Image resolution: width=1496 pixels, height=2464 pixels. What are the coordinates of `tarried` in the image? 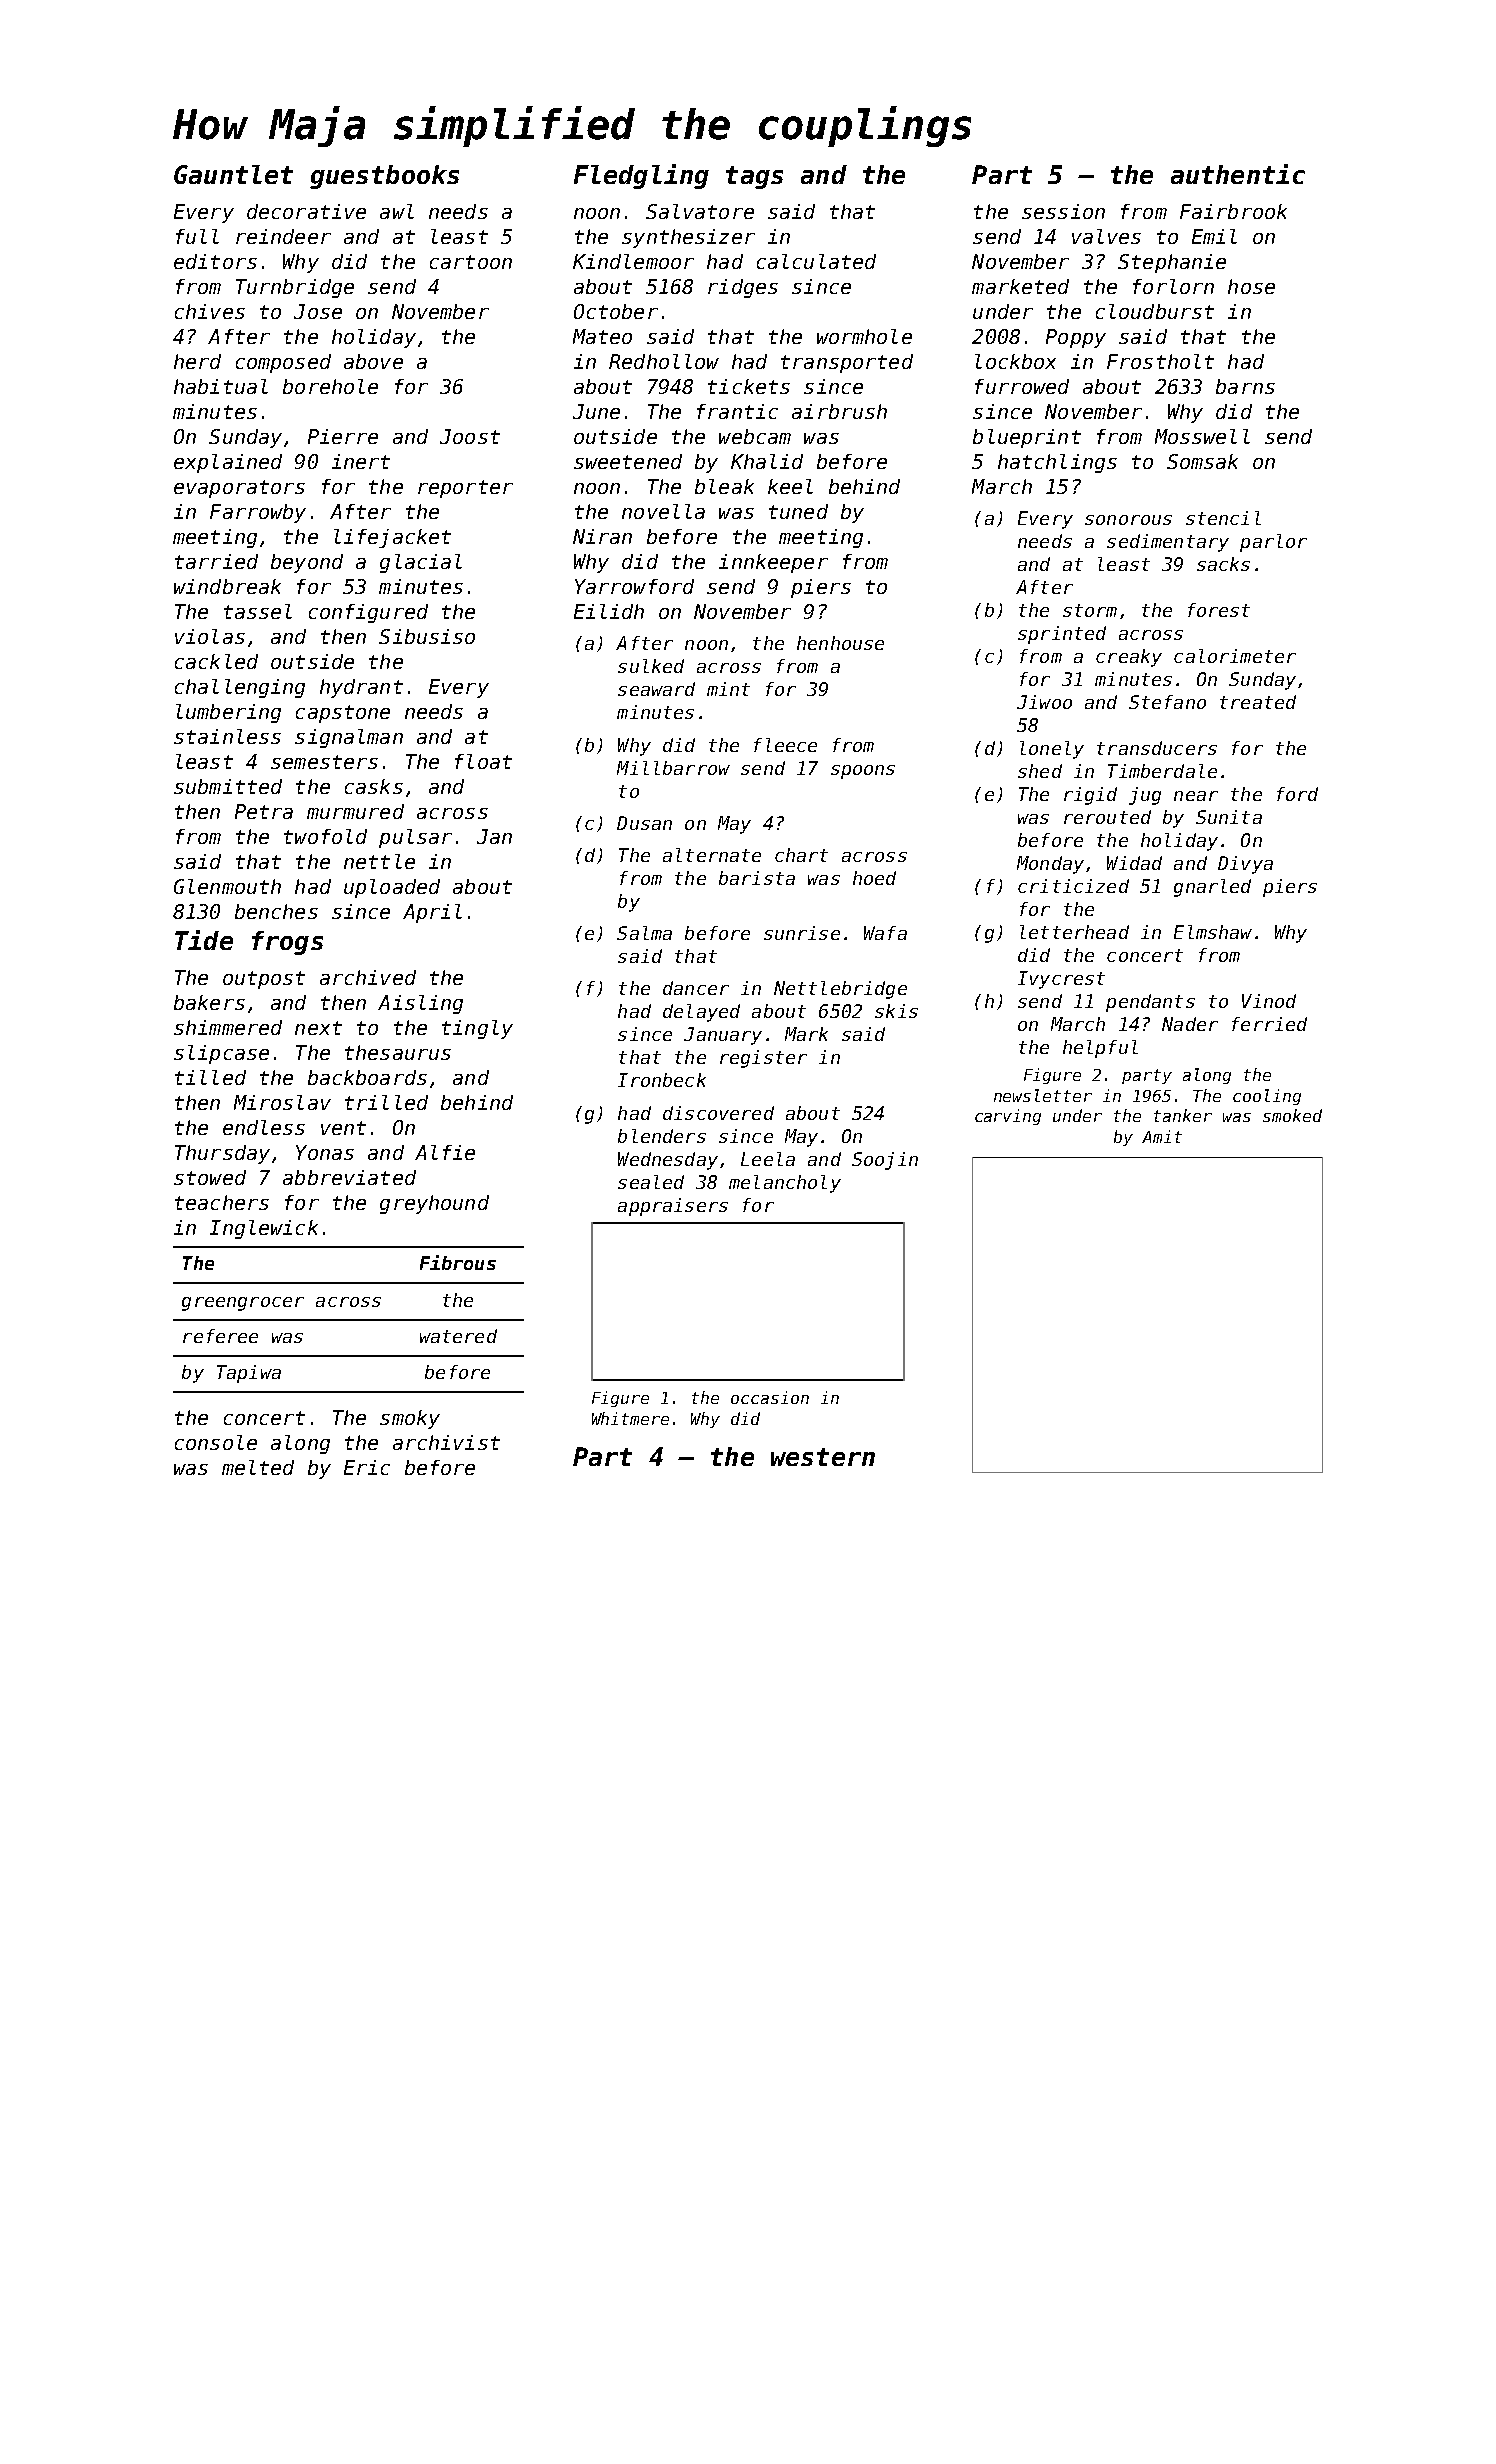 It's located at (216, 561).
